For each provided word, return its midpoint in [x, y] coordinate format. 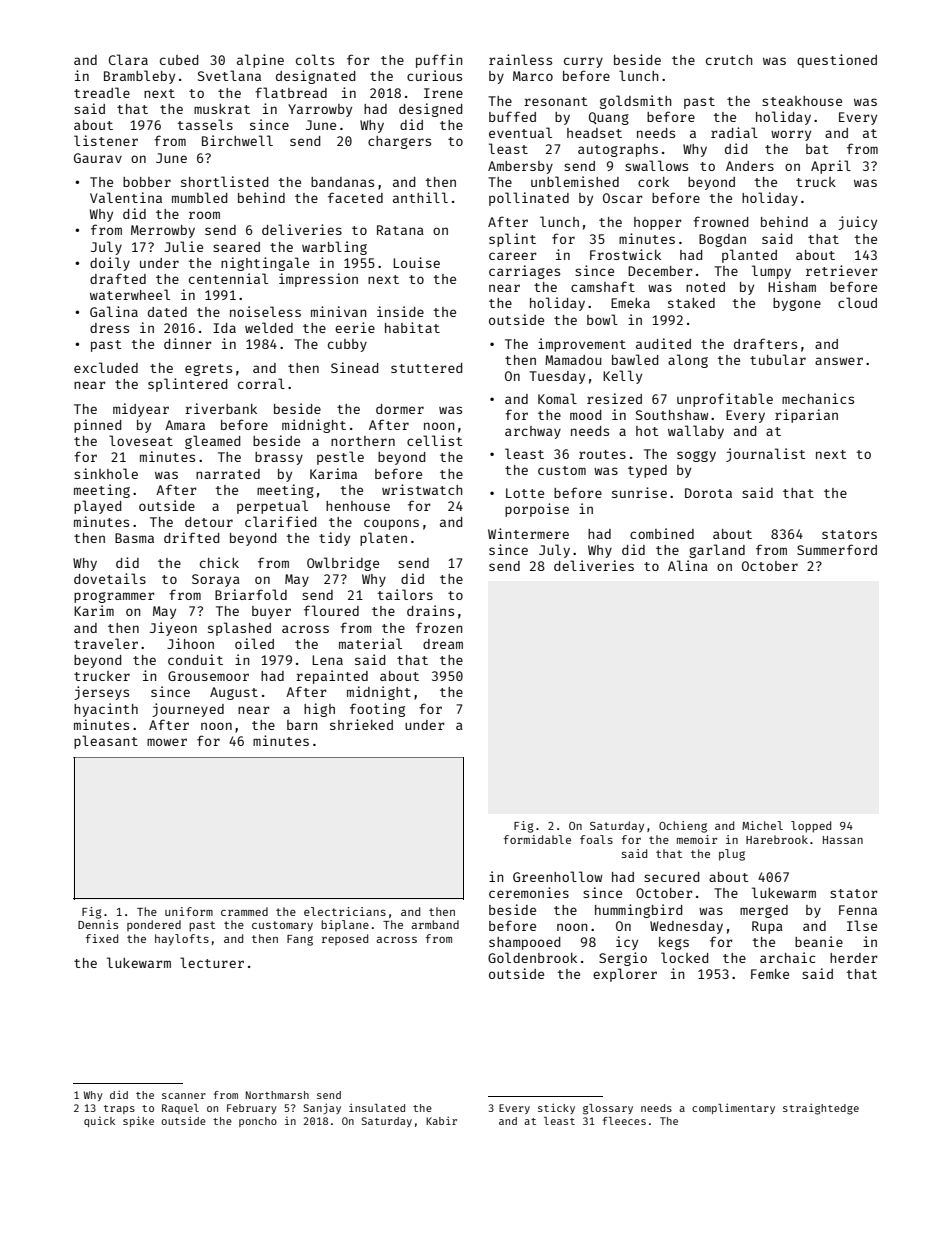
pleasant [106, 742]
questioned [837, 61]
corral [261, 383]
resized [614, 398]
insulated [377, 1107]
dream [443, 644]
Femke [770, 974]
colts [315, 59]
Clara [128, 59]
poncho [258, 1122]
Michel [762, 825]
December [660, 271]
